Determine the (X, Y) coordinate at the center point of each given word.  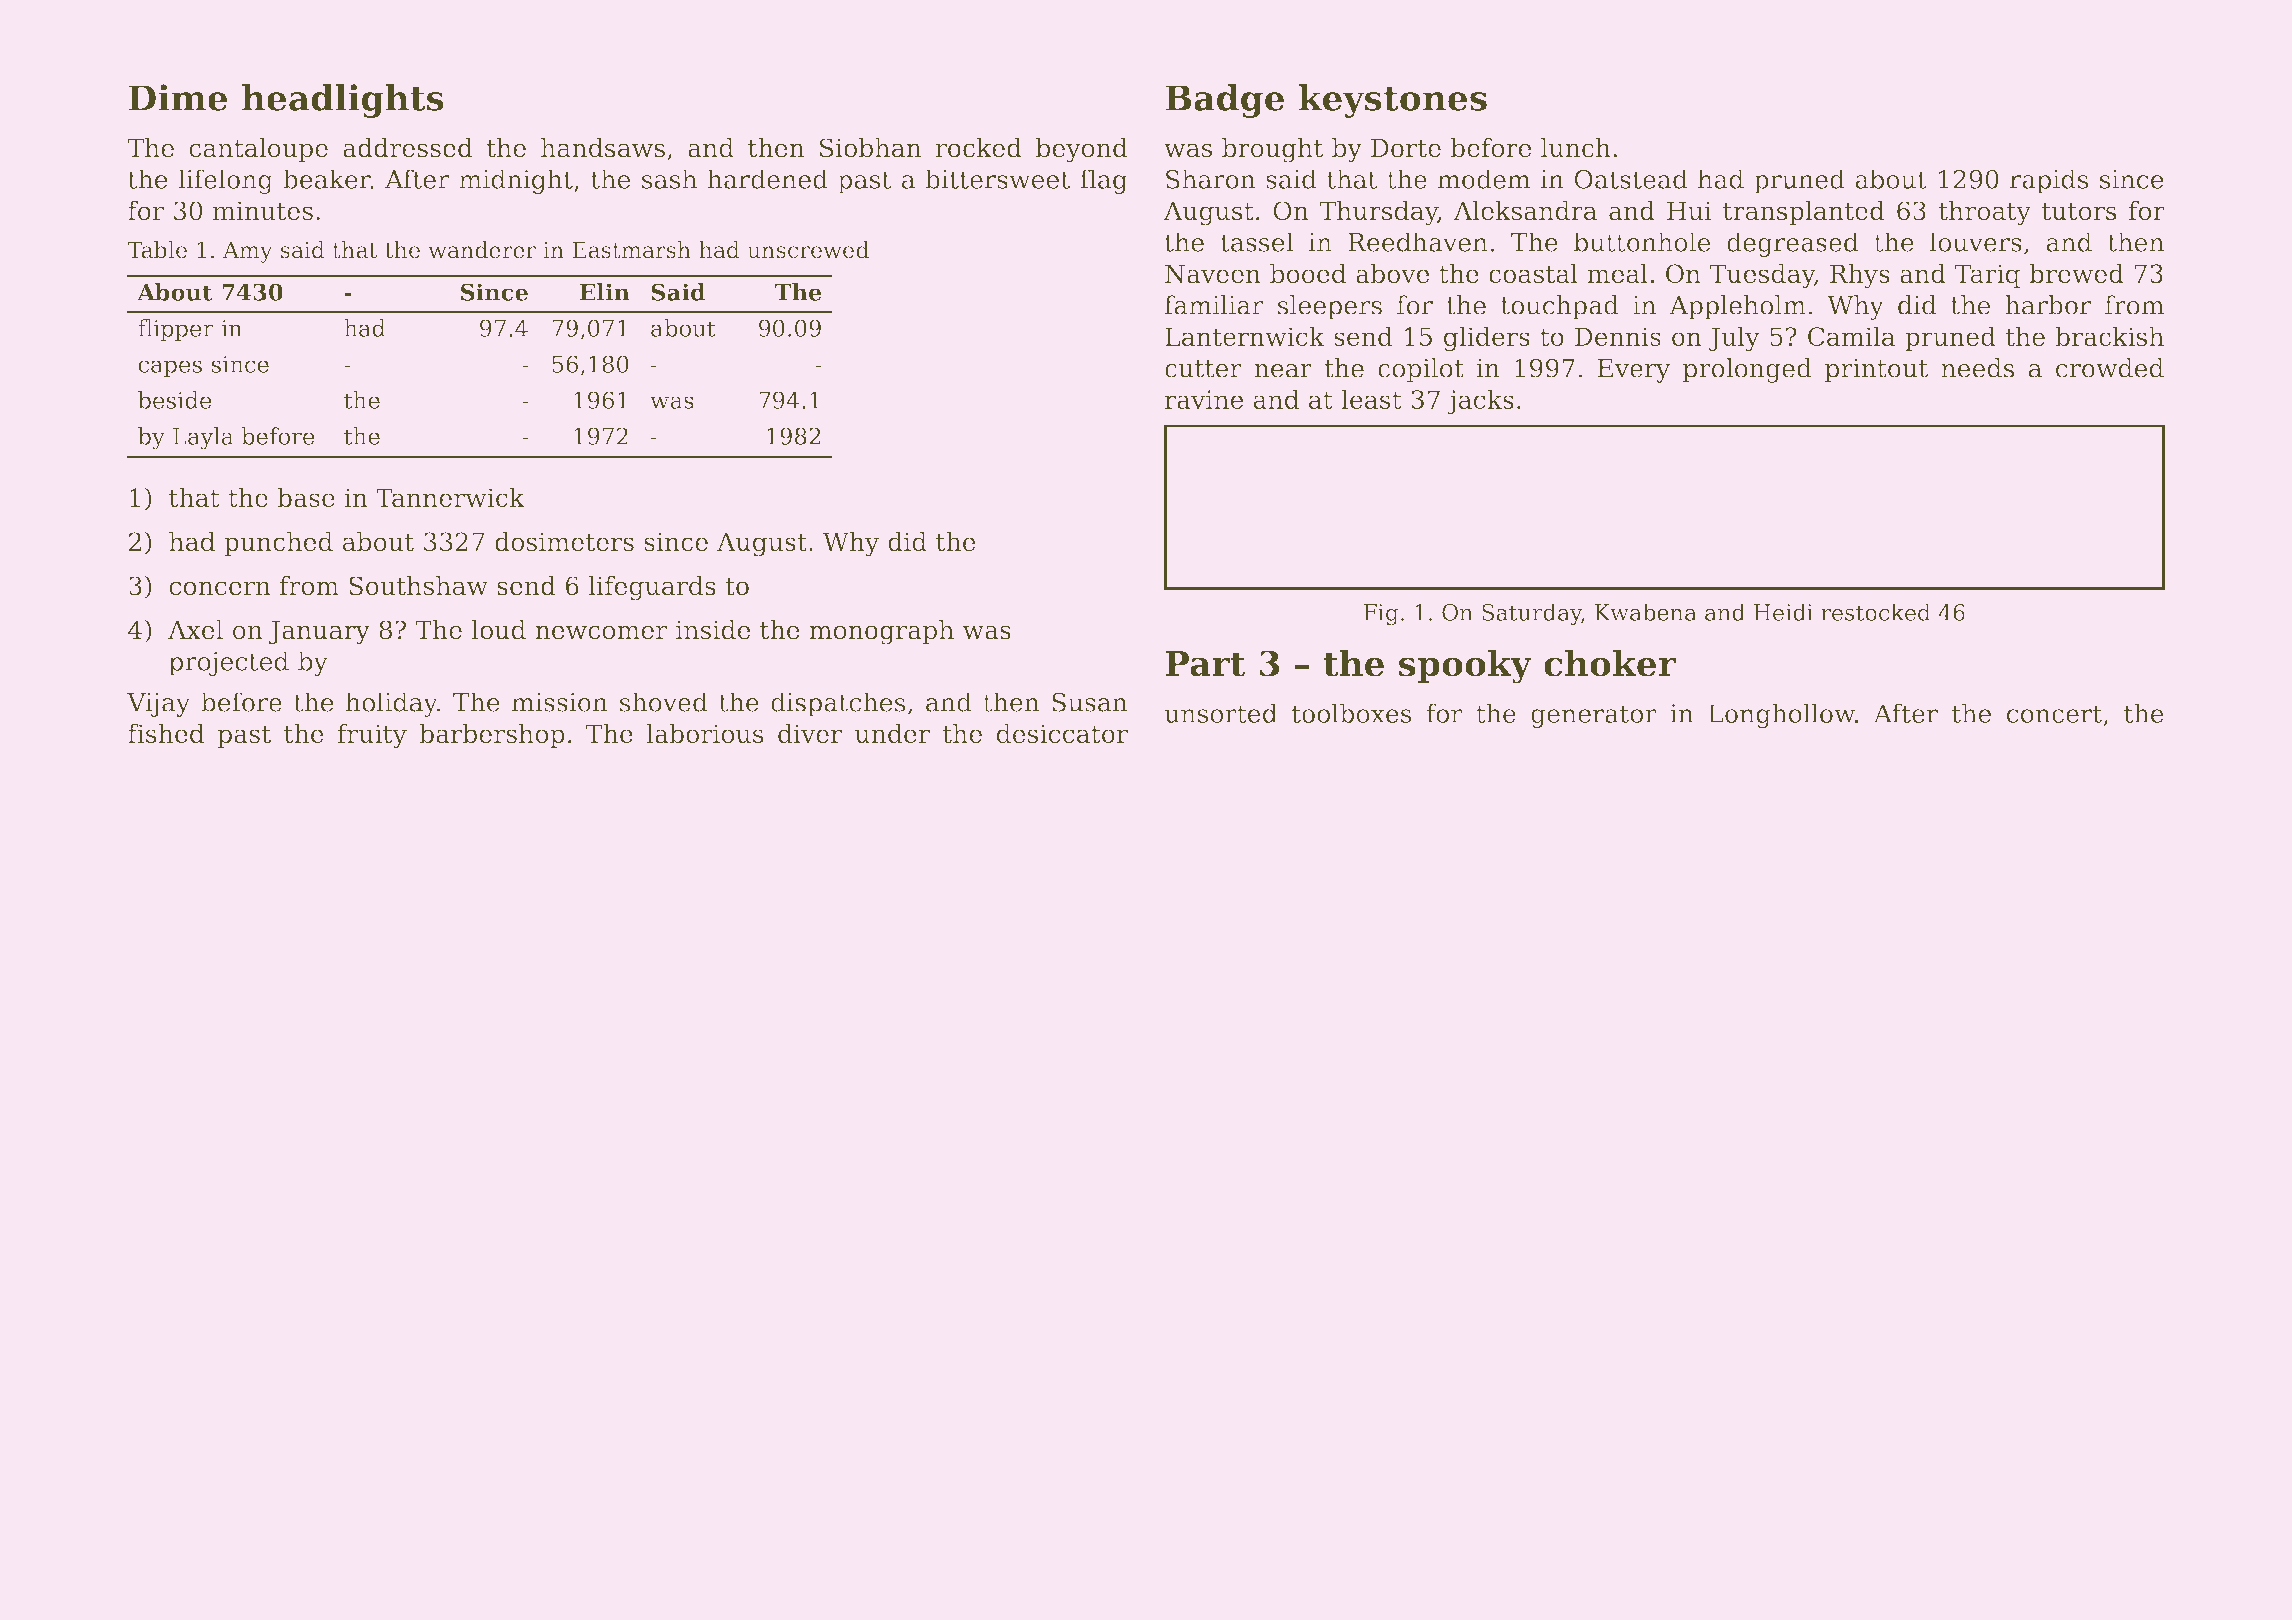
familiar (1214, 305)
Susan (1090, 702)
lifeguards (652, 588)
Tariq (1987, 276)
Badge (1224, 101)
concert (2054, 714)
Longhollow (1781, 715)
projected (229, 663)
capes (170, 368)
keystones (1393, 101)
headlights (343, 101)
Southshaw (418, 586)
